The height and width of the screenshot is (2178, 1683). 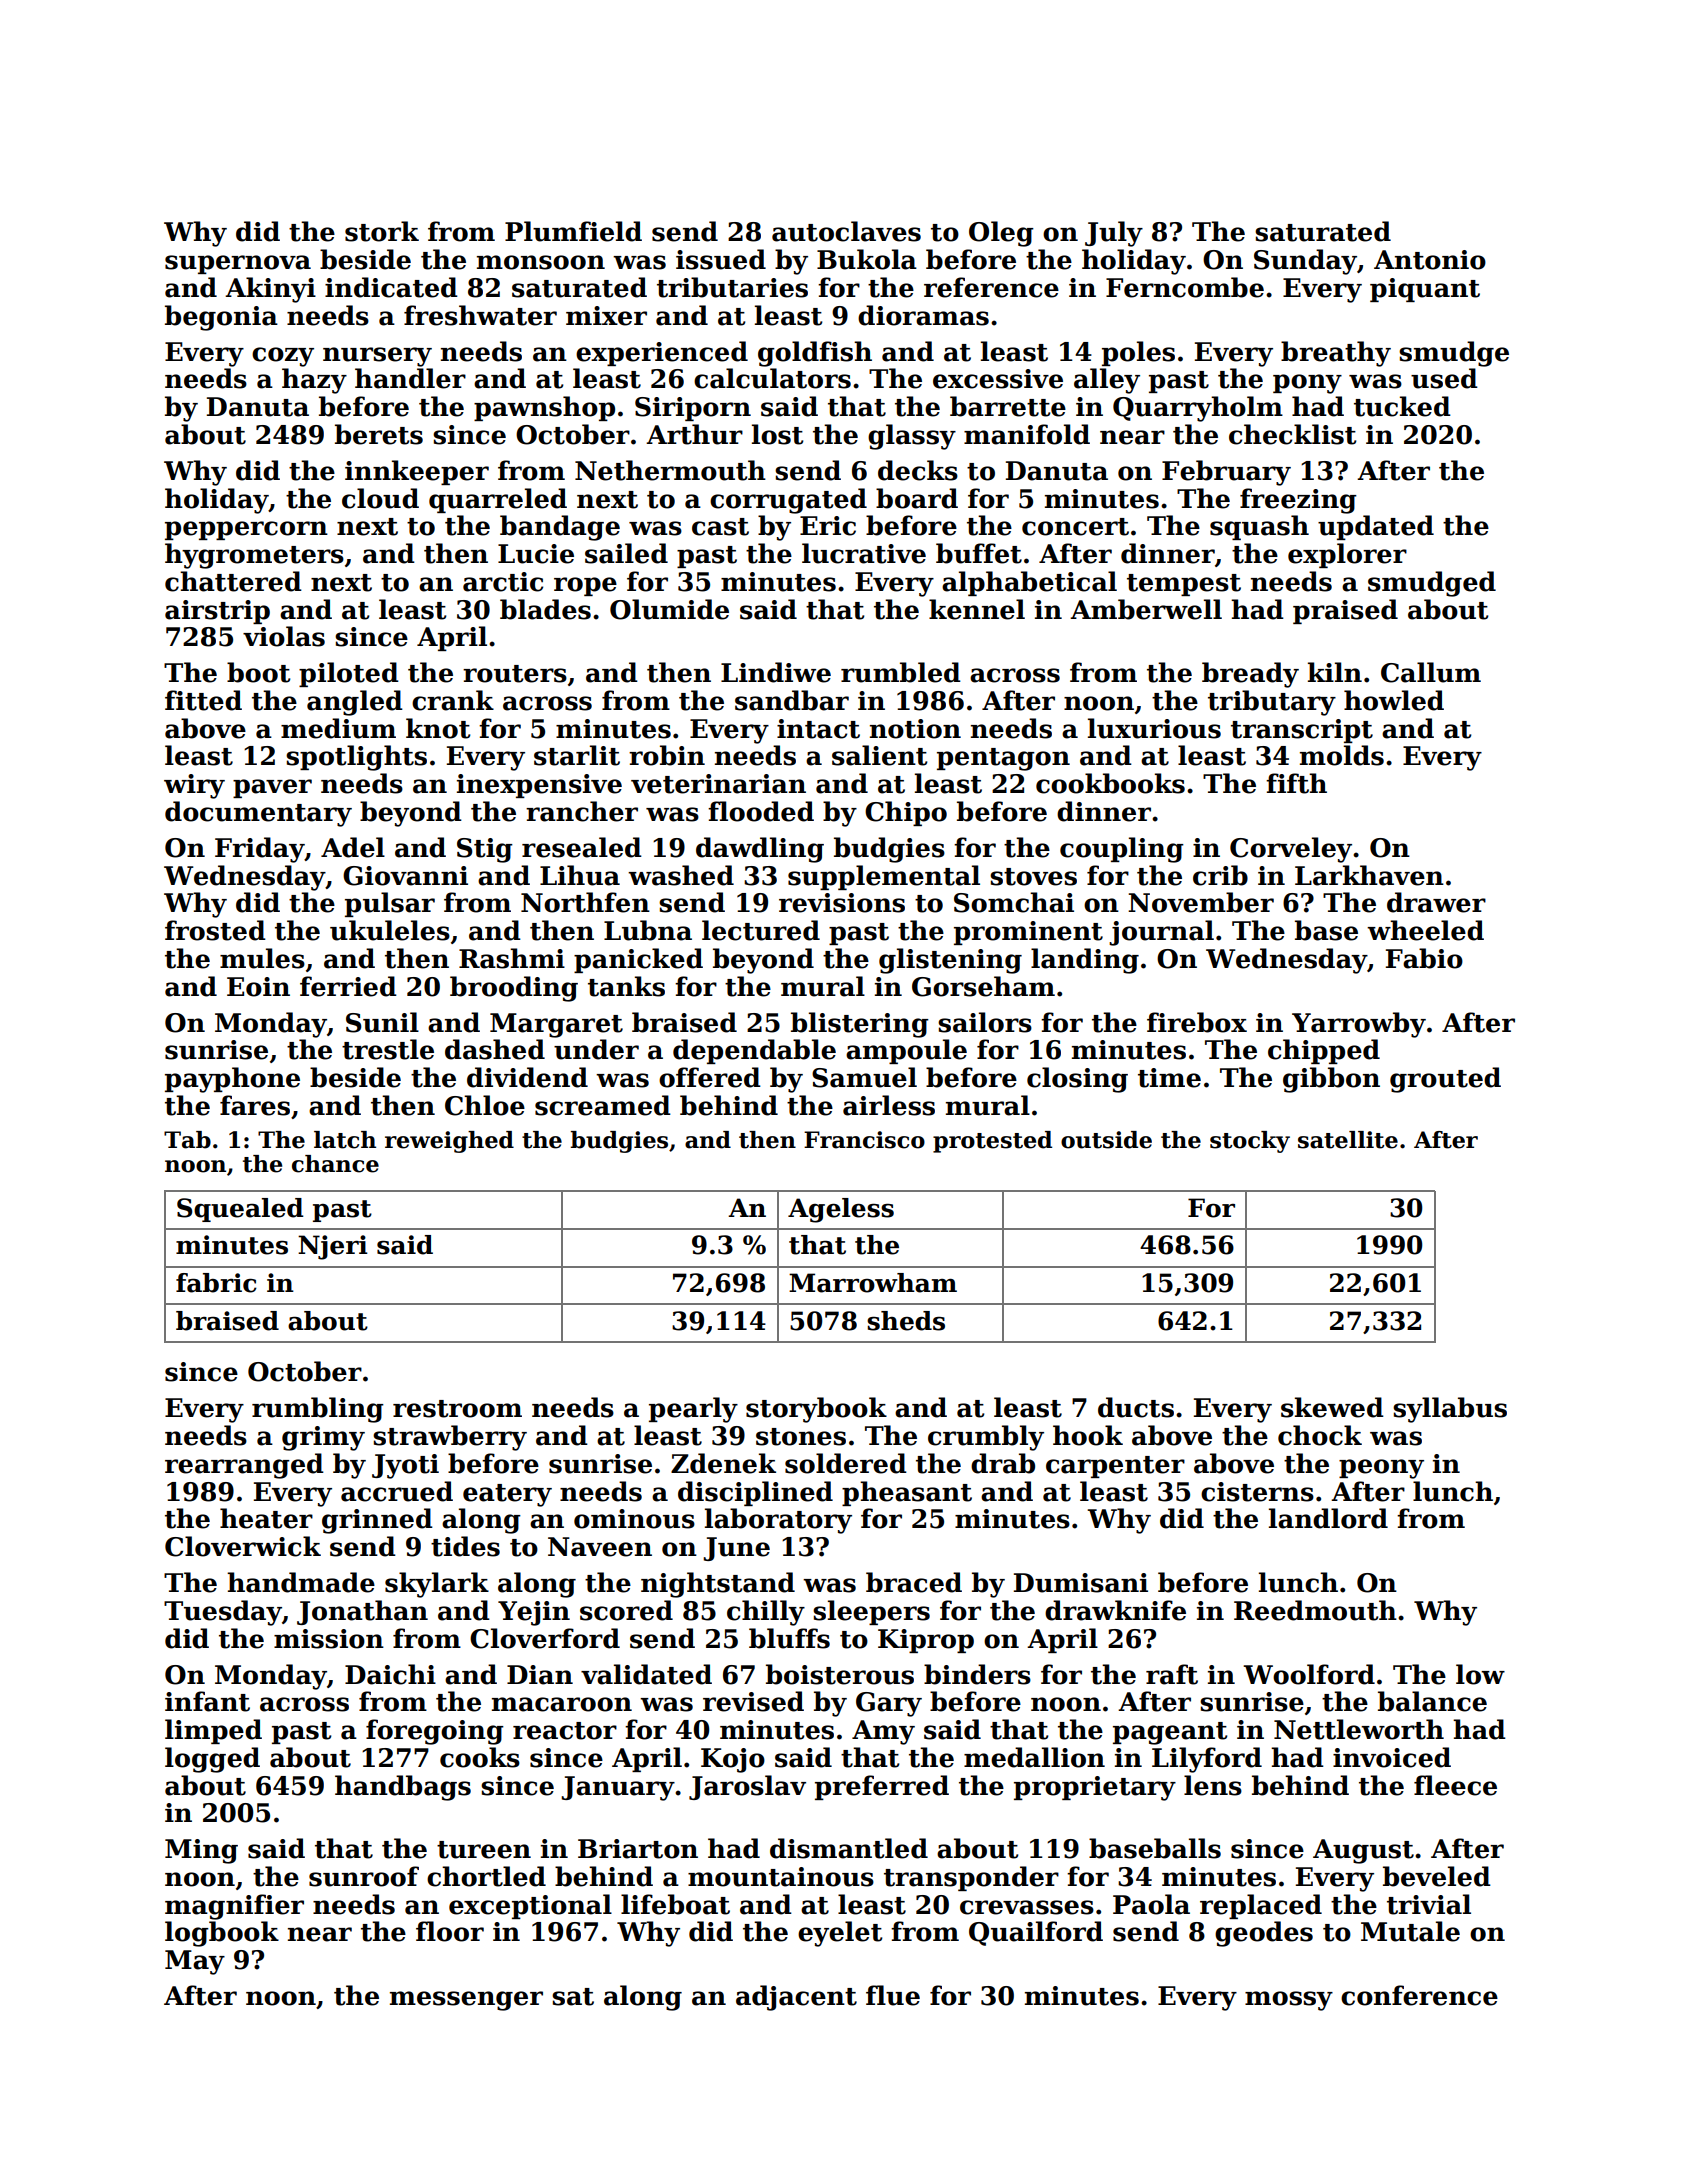 I want to click on messenger, so click(x=466, y=2001).
